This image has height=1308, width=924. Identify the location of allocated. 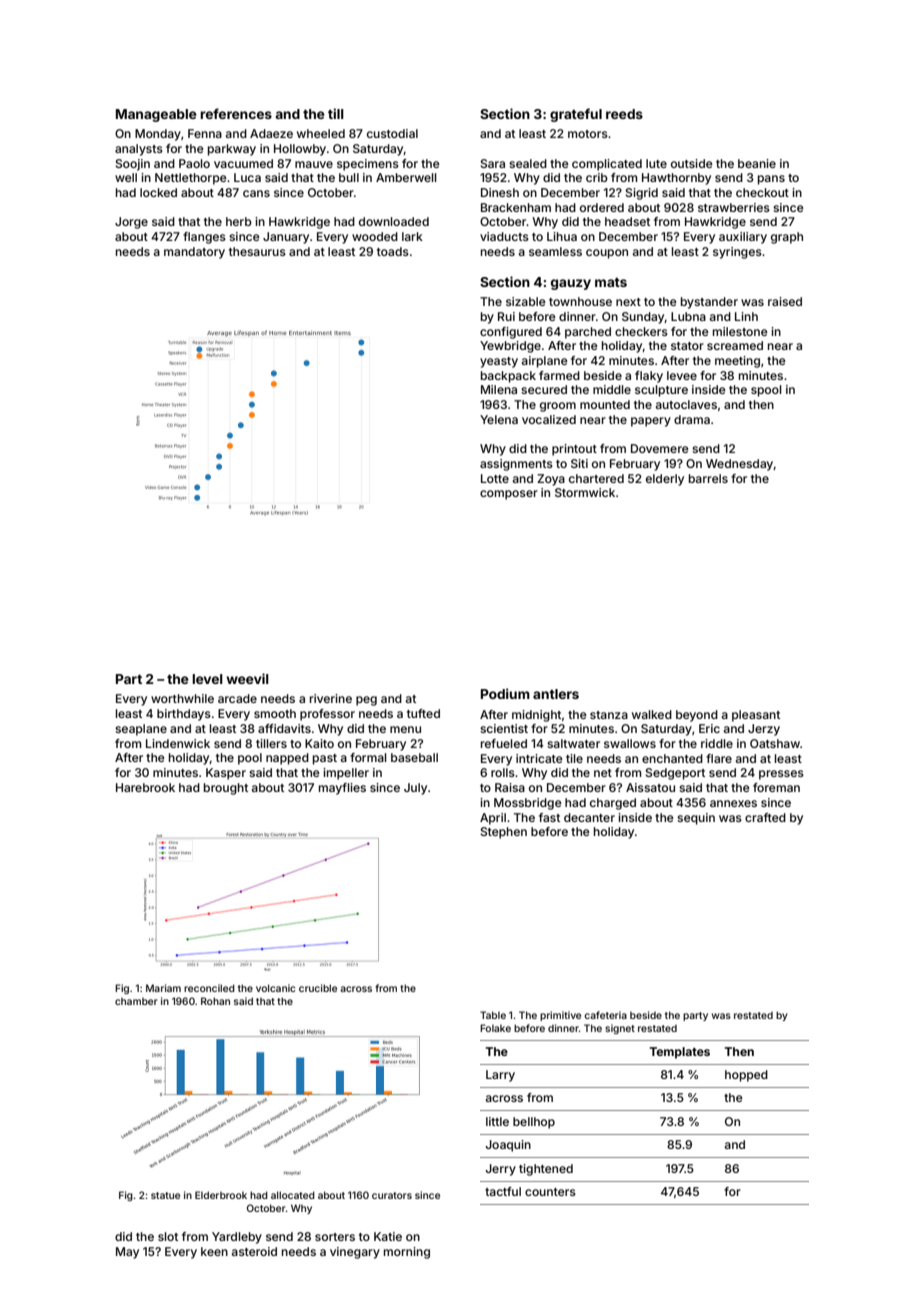
(293, 1195).
